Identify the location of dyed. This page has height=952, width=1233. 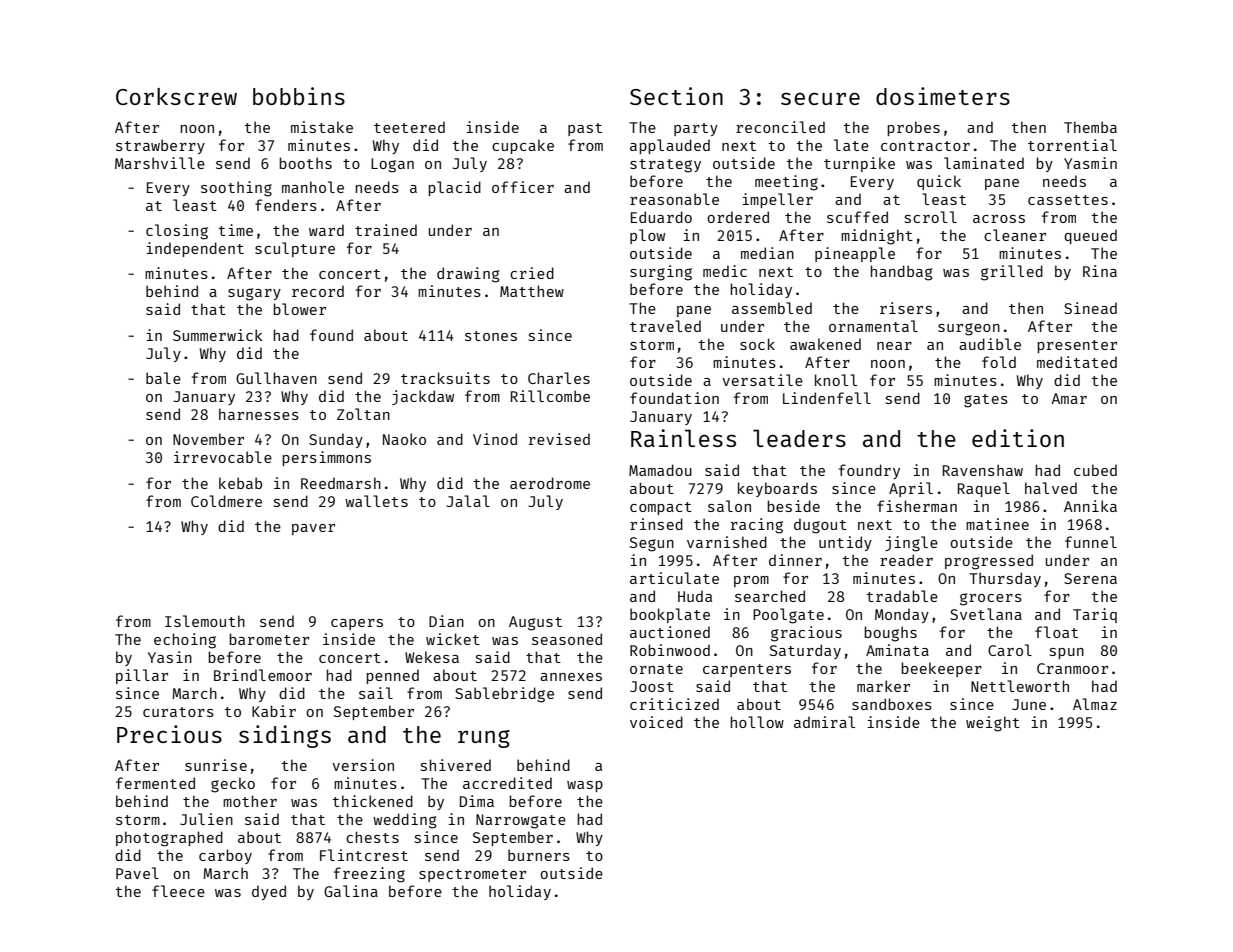
(269, 892).
